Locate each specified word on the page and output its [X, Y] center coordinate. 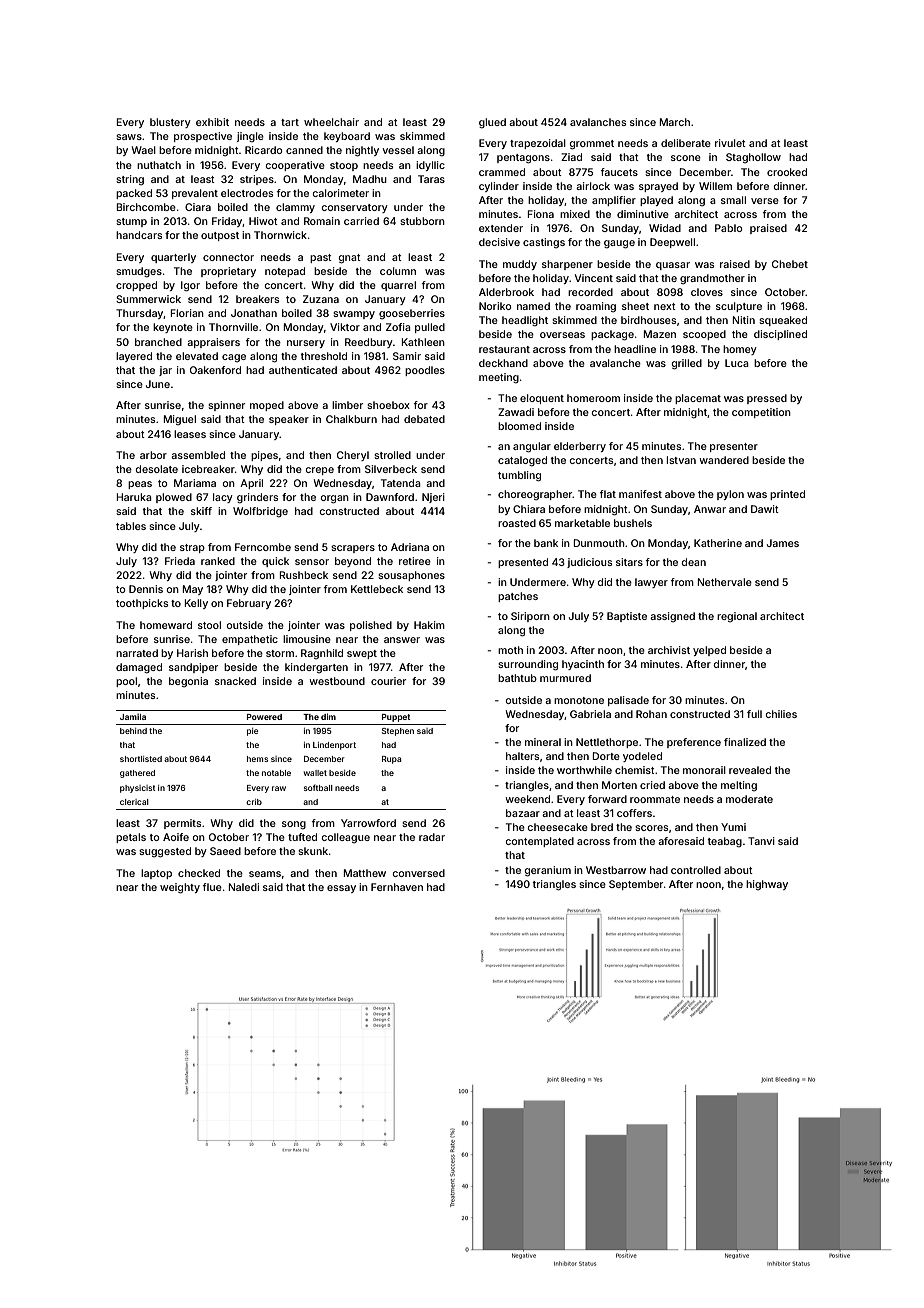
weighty [180, 888]
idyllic [430, 166]
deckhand [503, 363]
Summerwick [148, 299]
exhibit [212, 122]
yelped [709, 651]
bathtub [517, 678]
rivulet [730, 143]
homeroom [593, 398]
